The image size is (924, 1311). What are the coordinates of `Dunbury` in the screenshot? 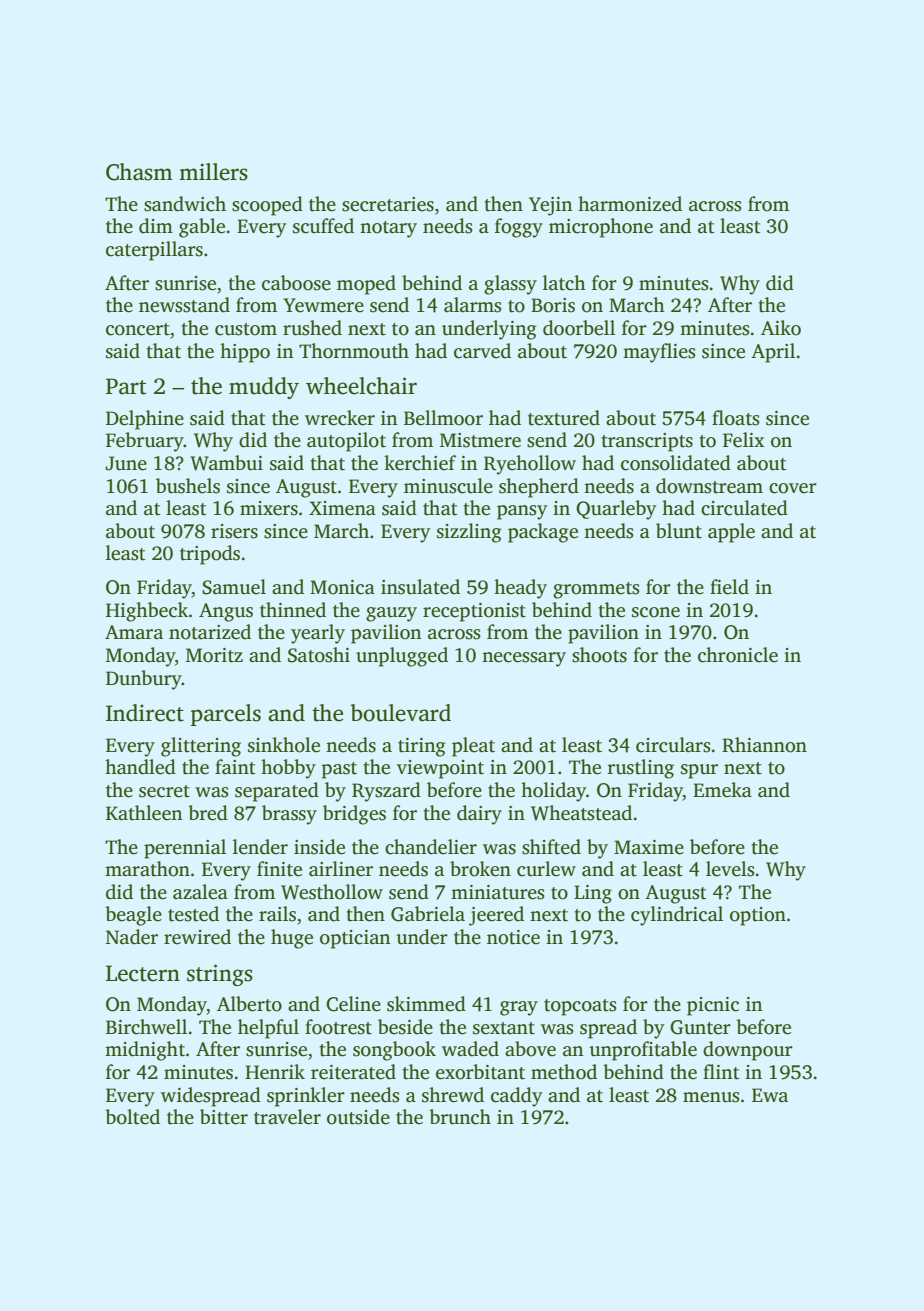 It's located at (144, 680).
